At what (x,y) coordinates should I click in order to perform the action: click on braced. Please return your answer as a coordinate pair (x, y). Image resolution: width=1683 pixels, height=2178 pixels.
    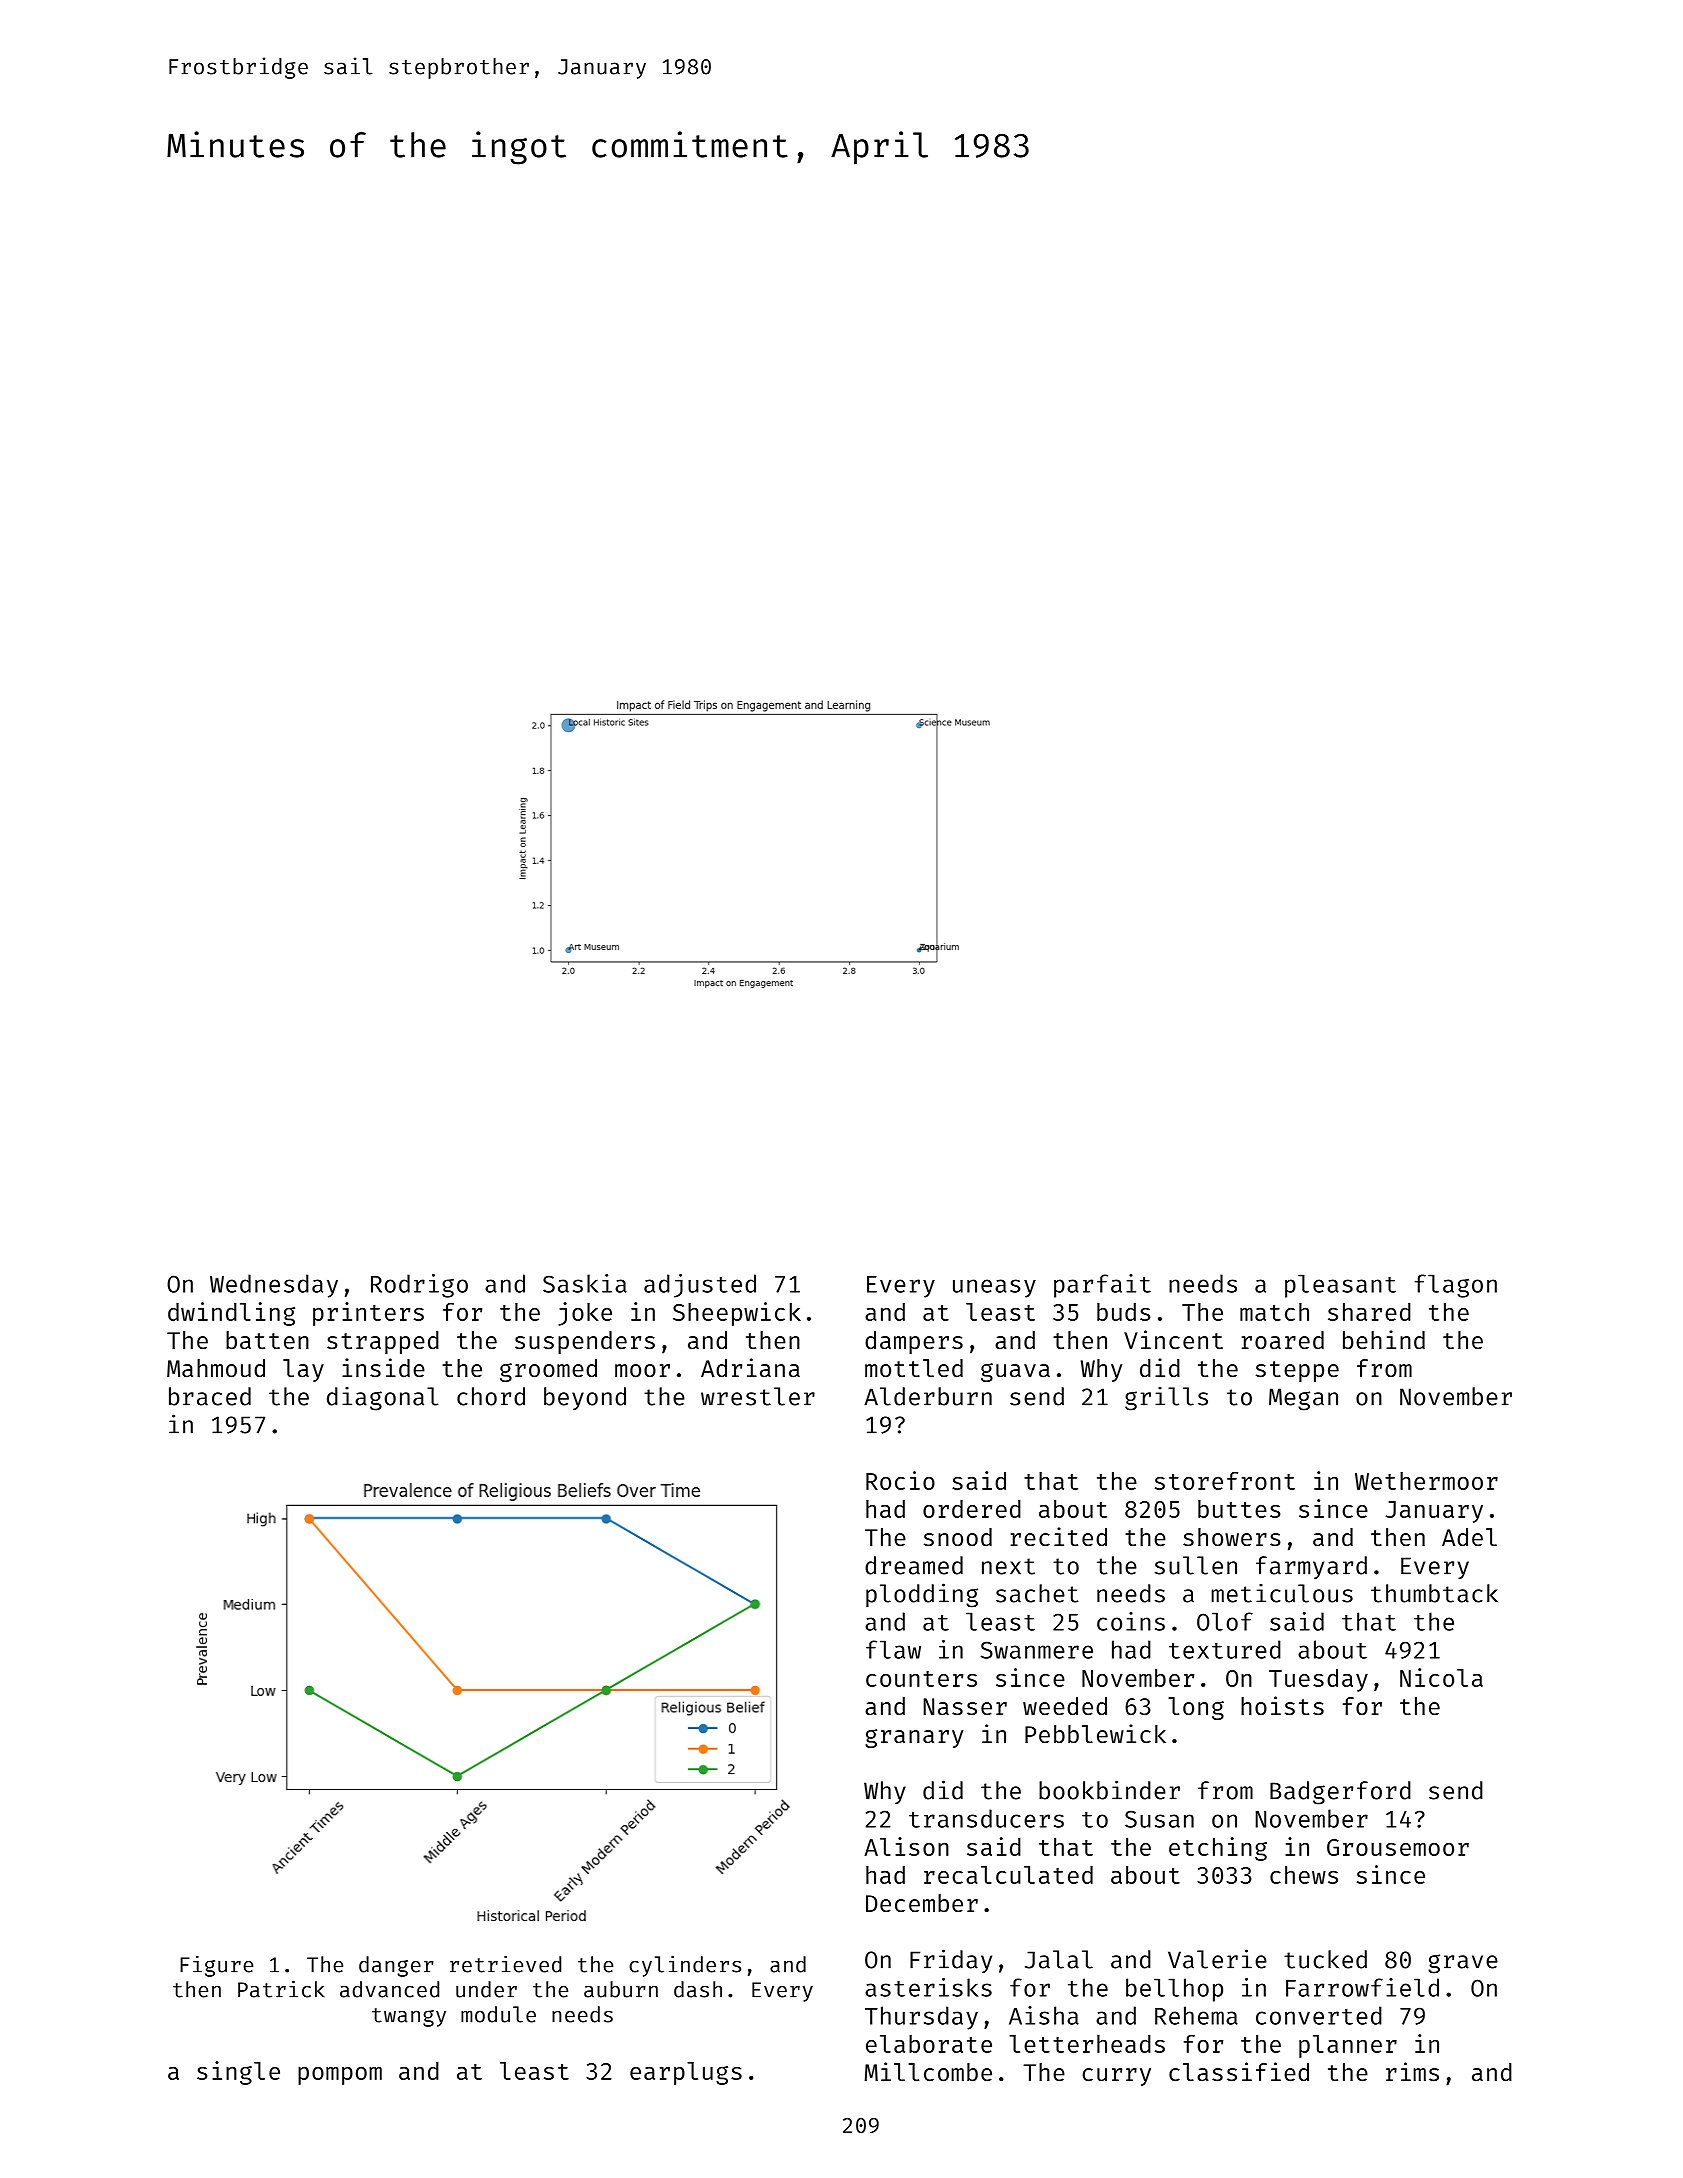
    Looking at the image, I should click on (210, 1396).
